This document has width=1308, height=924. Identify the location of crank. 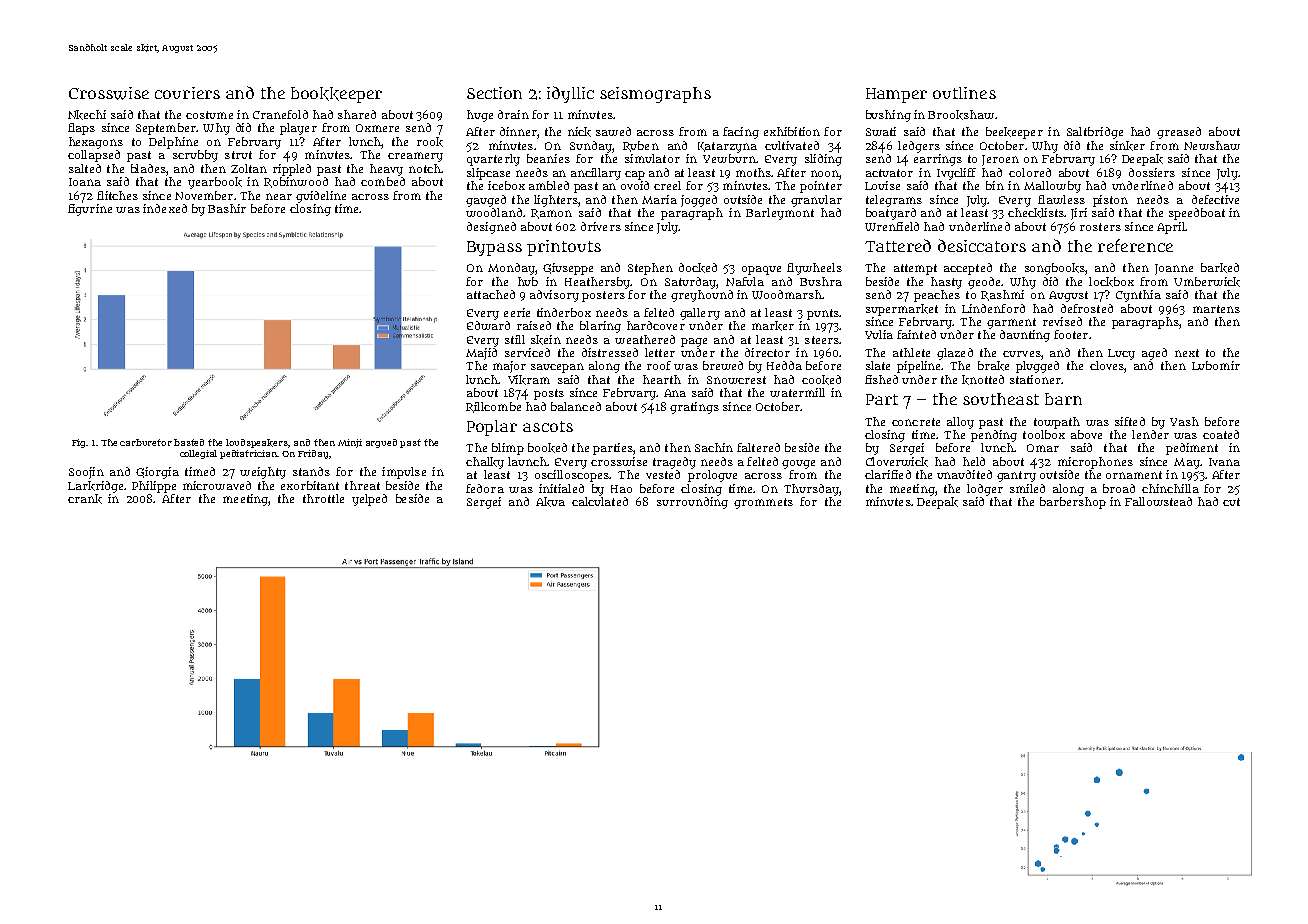
(85, 499).
